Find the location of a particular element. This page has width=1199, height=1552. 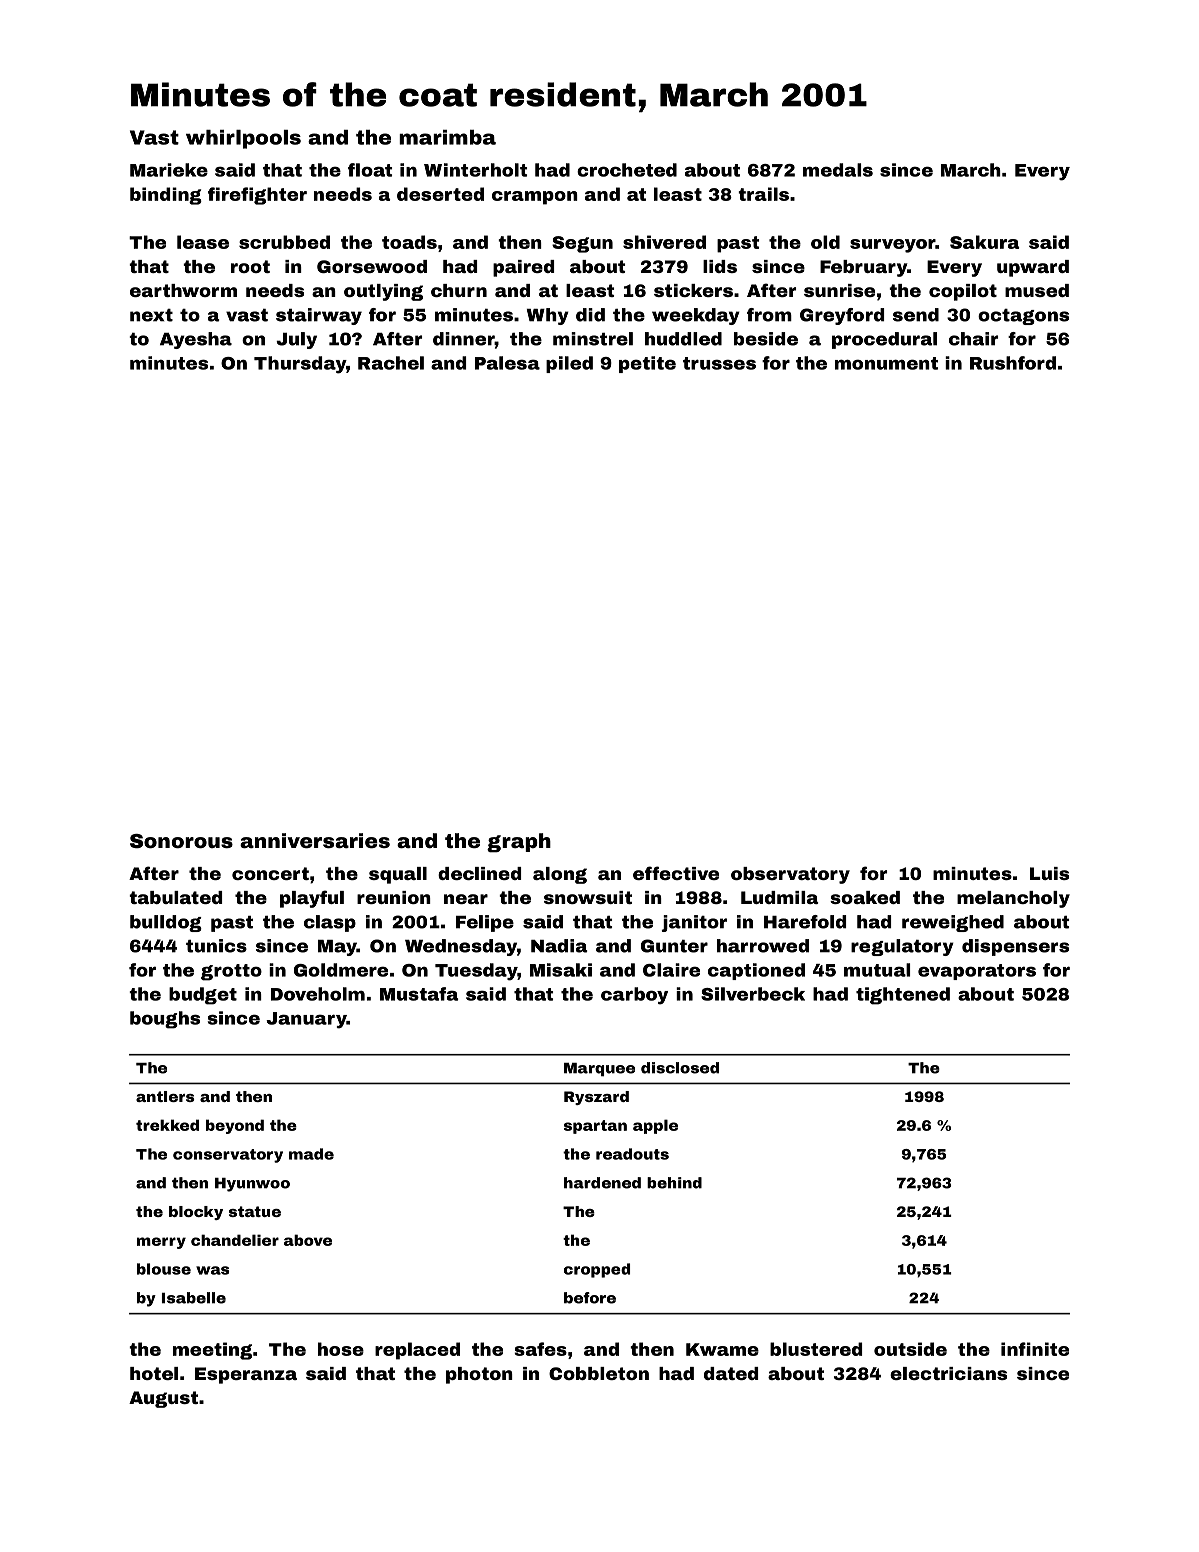

disclosed is located at coordinates (680, 1068).
